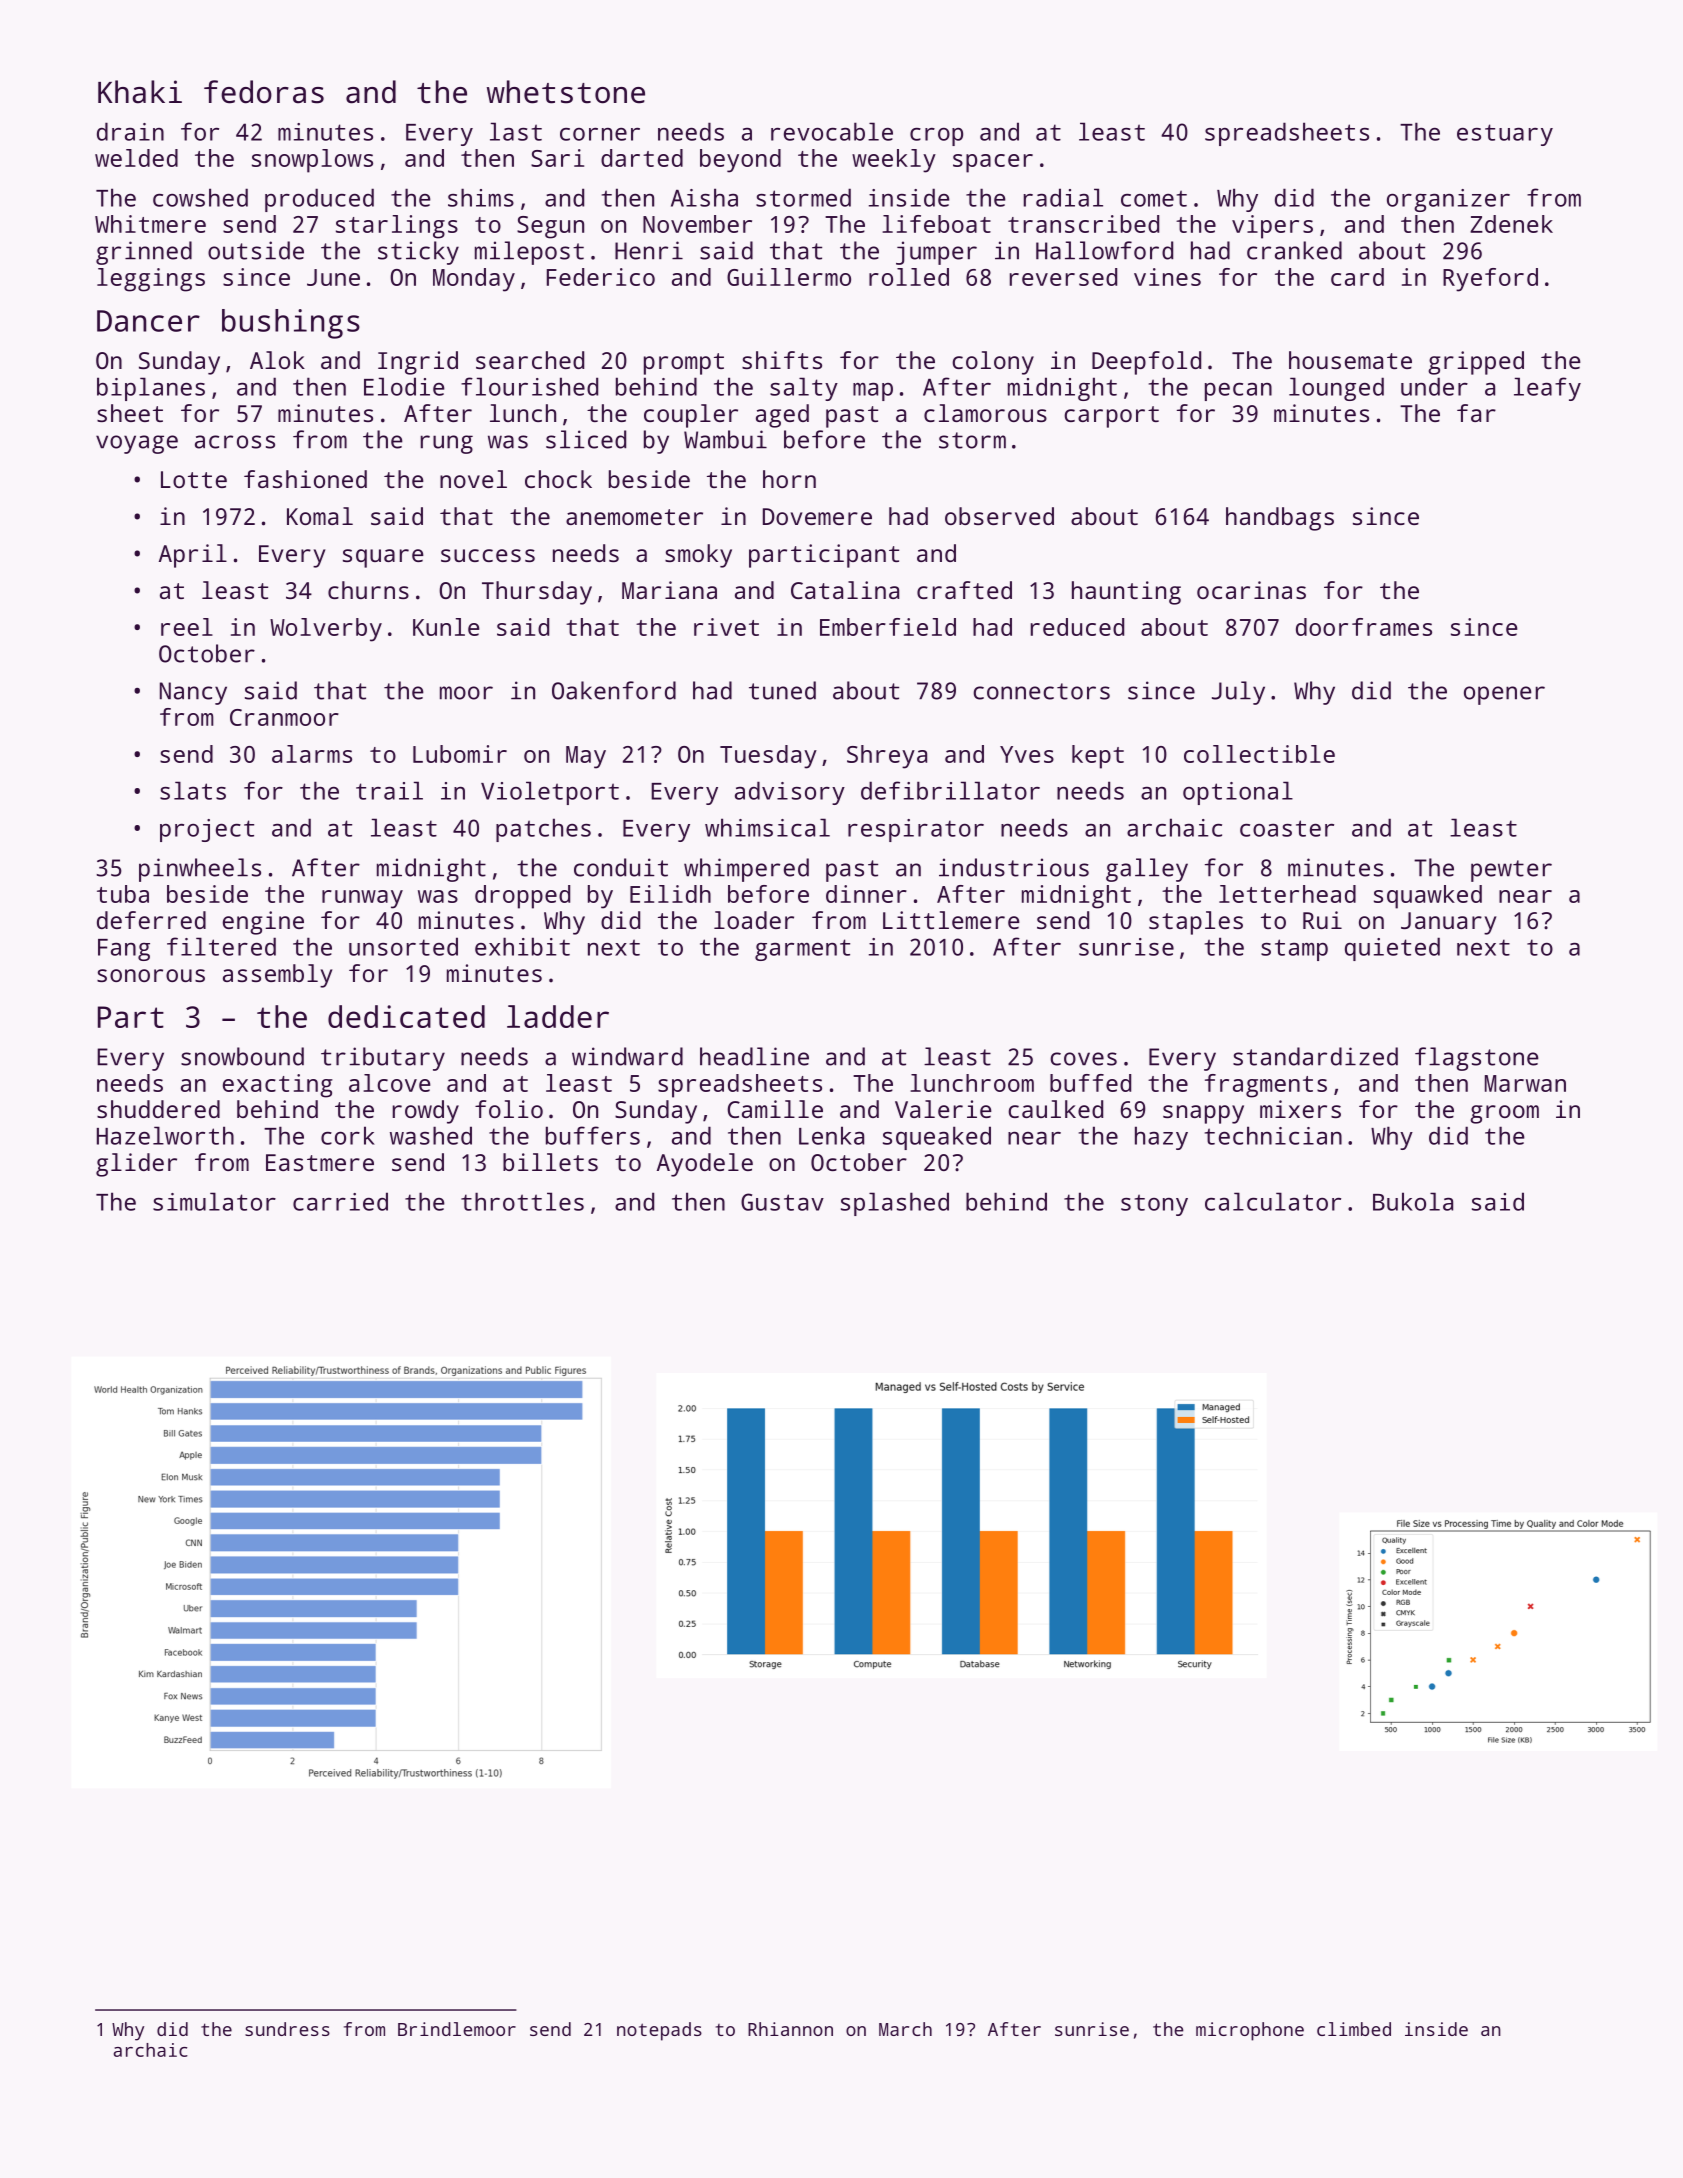  I want to click on Rhiannon, so click(790, 2029).
